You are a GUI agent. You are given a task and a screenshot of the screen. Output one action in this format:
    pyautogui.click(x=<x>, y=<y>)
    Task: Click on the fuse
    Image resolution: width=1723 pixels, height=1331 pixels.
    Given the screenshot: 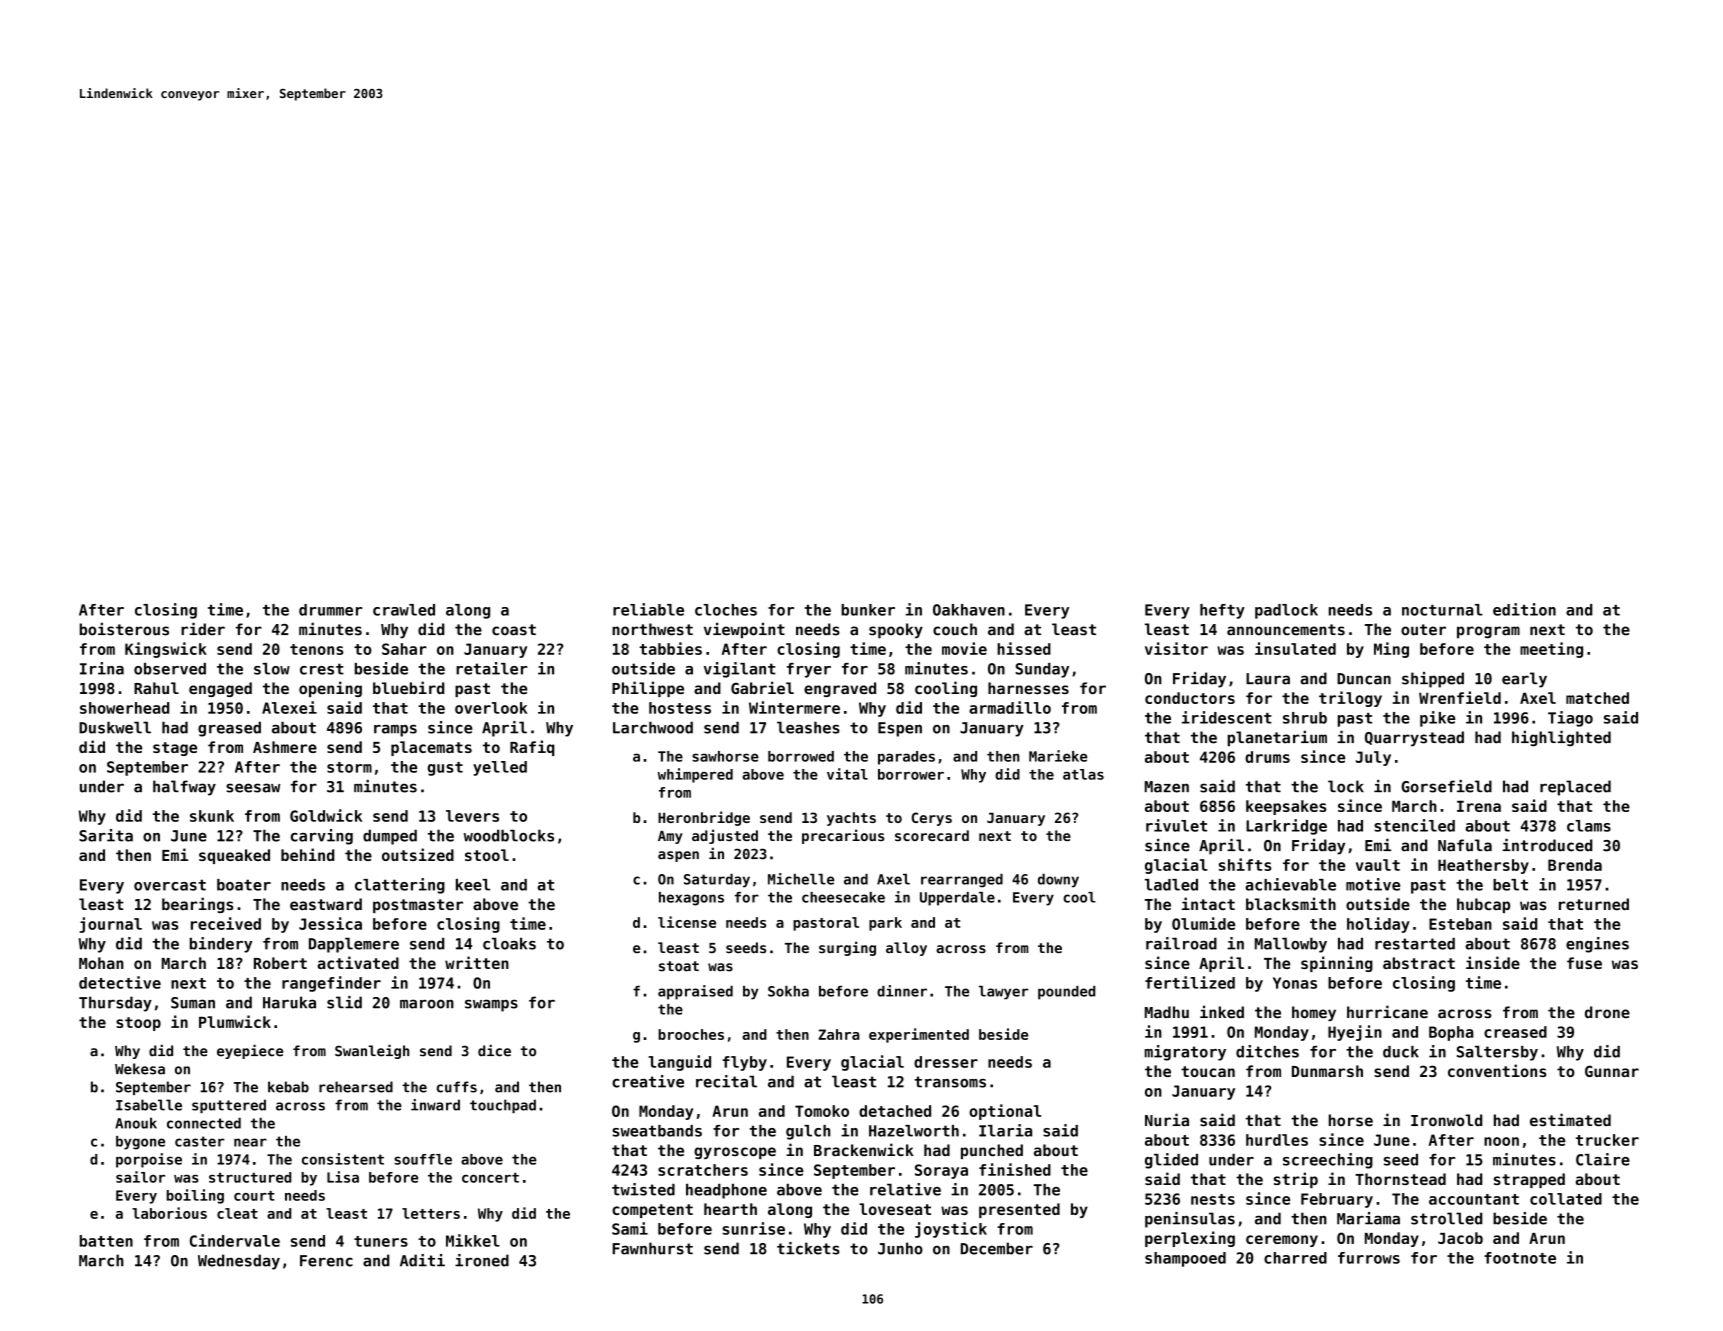 What is the action you would take?
    pyautogui.click(x=1584, y=963)
